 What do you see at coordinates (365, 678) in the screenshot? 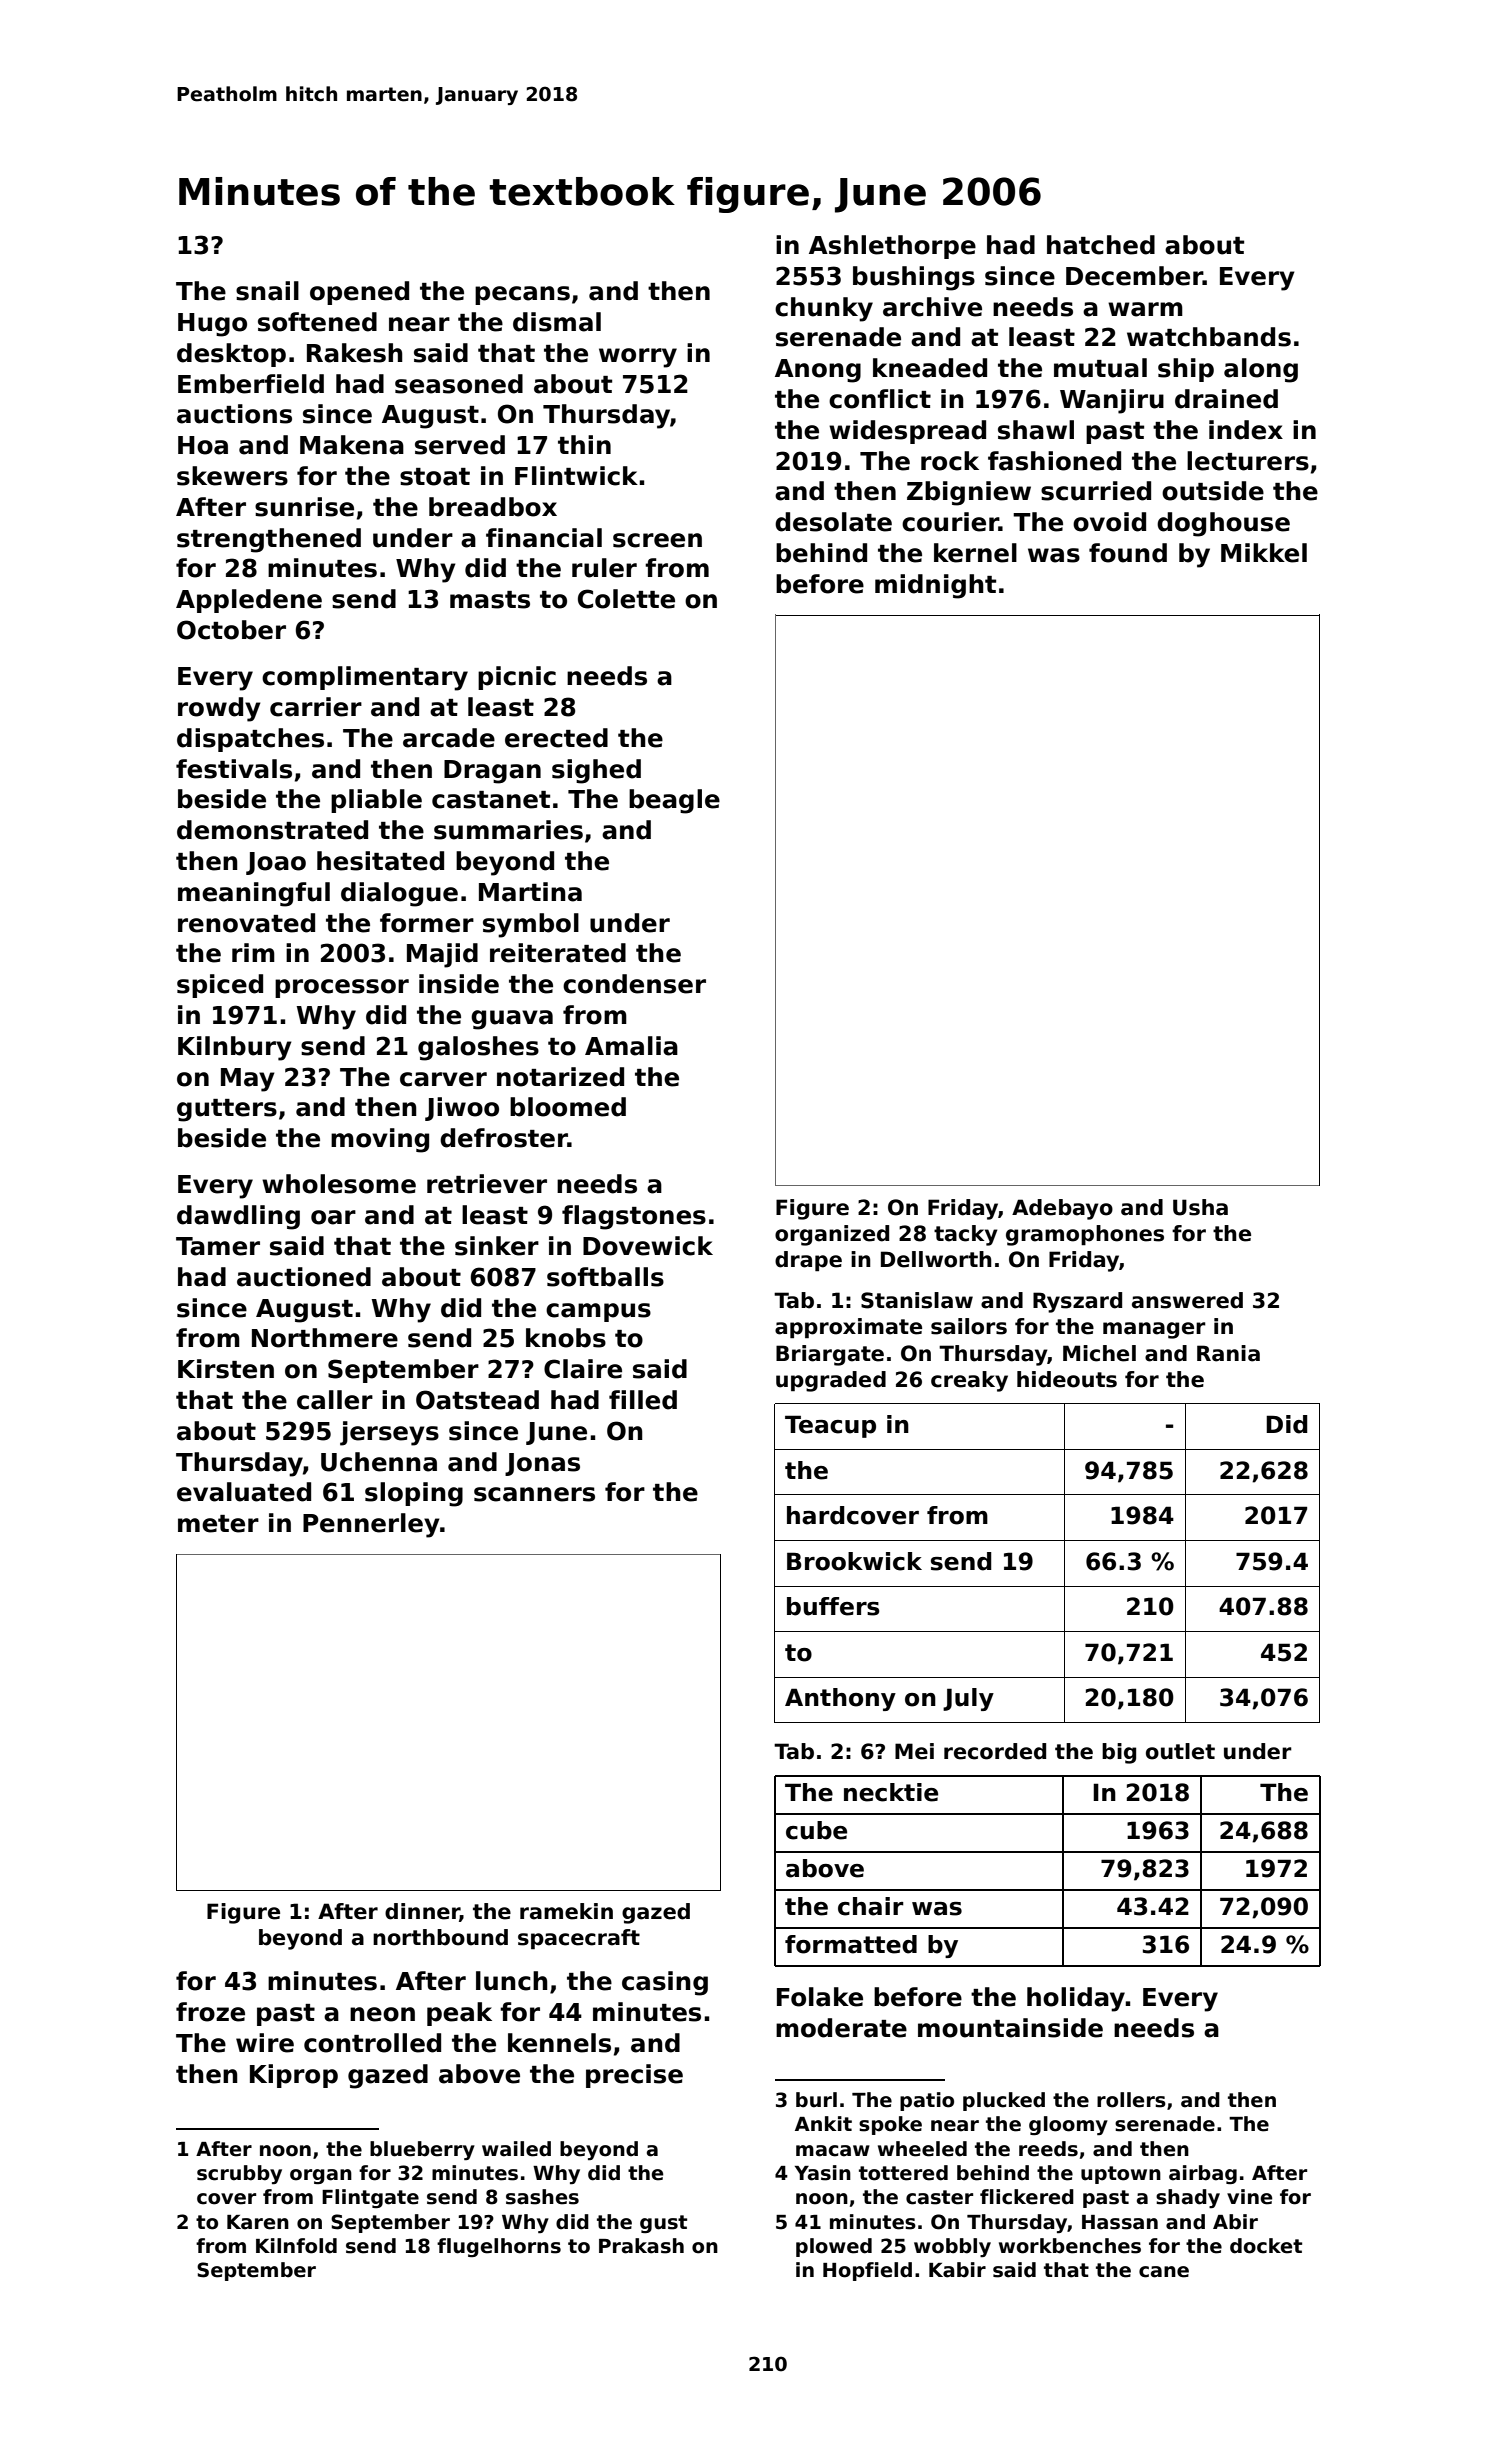
I see `complimentary` at bounding box center [365, 678].
